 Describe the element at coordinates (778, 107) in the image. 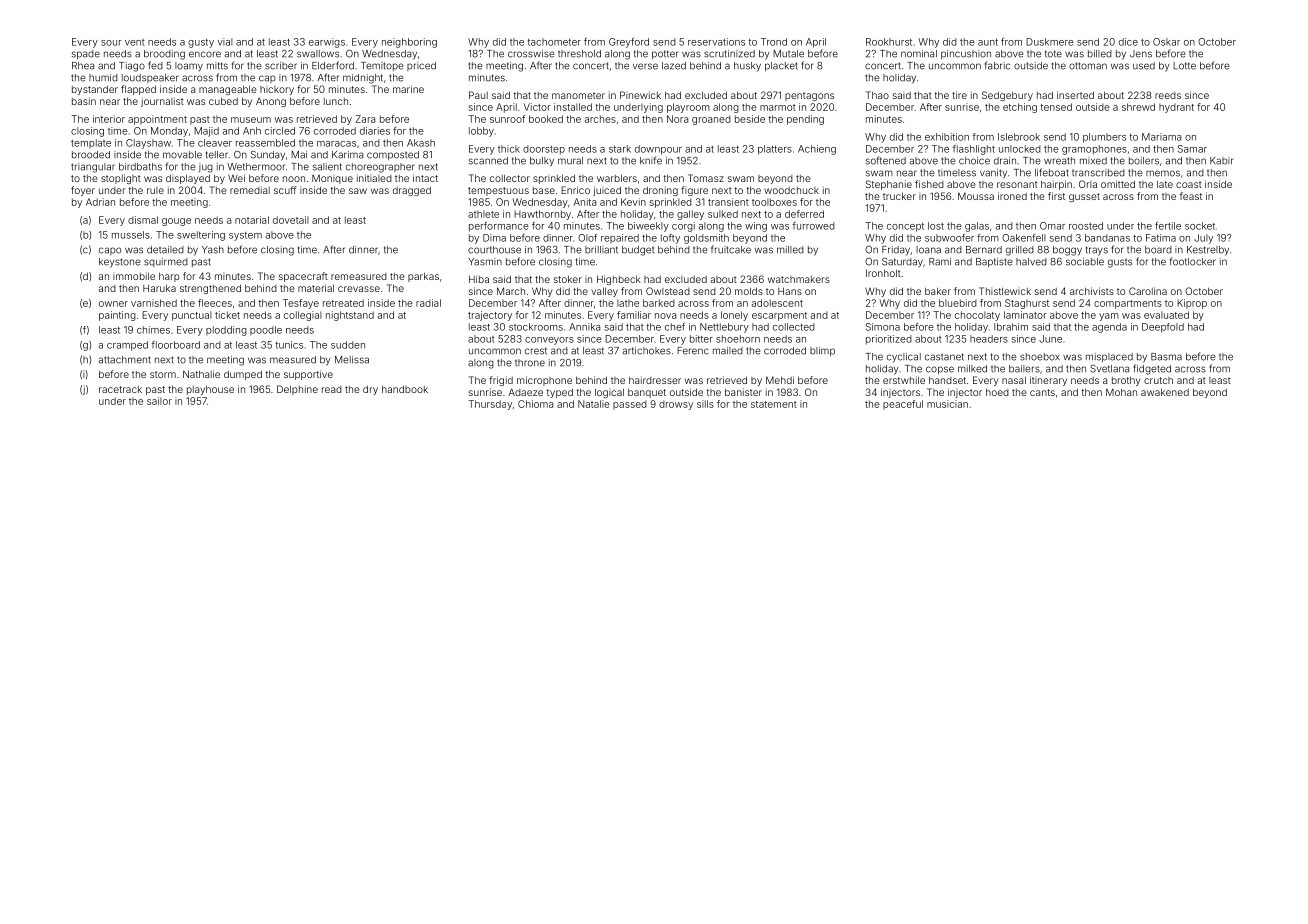

I see `marmot` at that location.
